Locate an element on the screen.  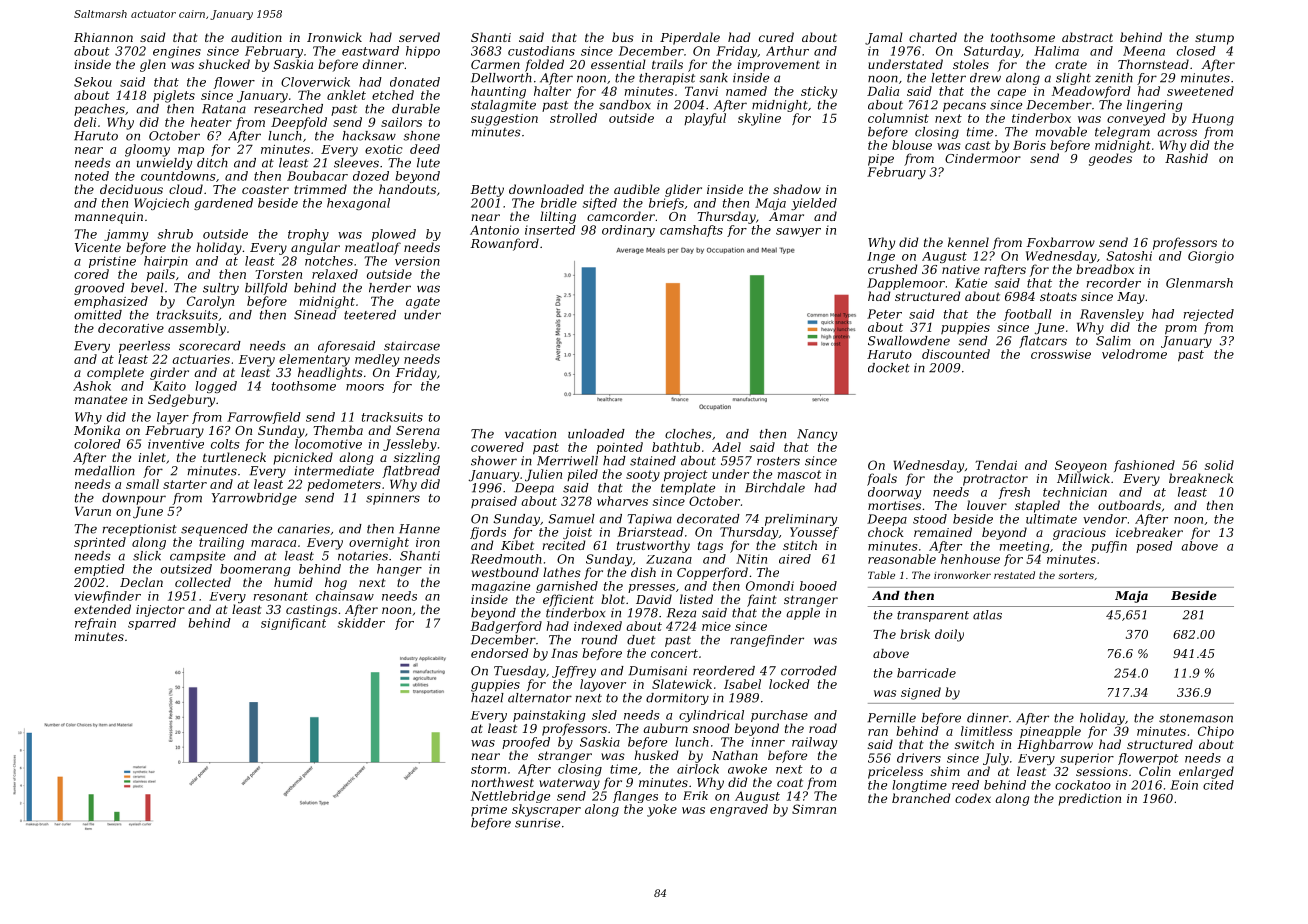
boomerang is located at coordinates (255, 570).
